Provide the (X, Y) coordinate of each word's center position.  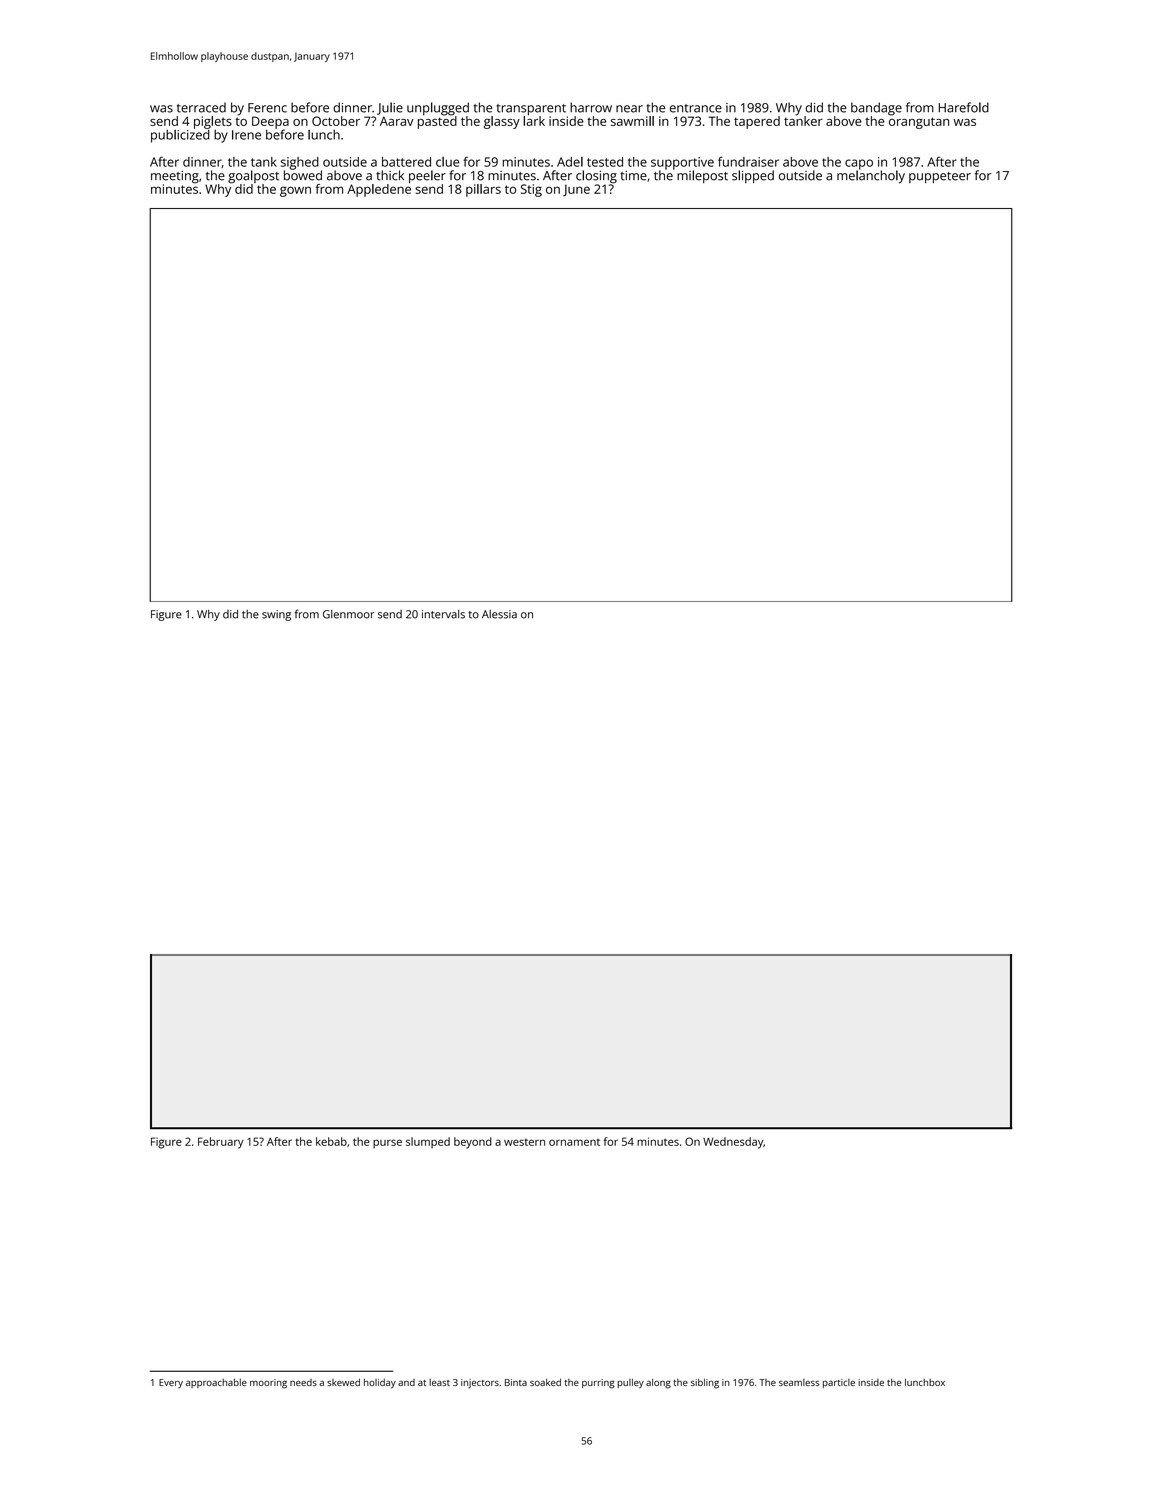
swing (276, 615)
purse (387, 1143)
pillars (483, 190)
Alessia (499, 614)
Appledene (379, 190)
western (524, 1142)
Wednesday (733, 1143)
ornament (574, 1142)
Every (171, 1383)
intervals (443, 614)
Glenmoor (348, 614)
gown (295, 191)
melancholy (871, 177)
